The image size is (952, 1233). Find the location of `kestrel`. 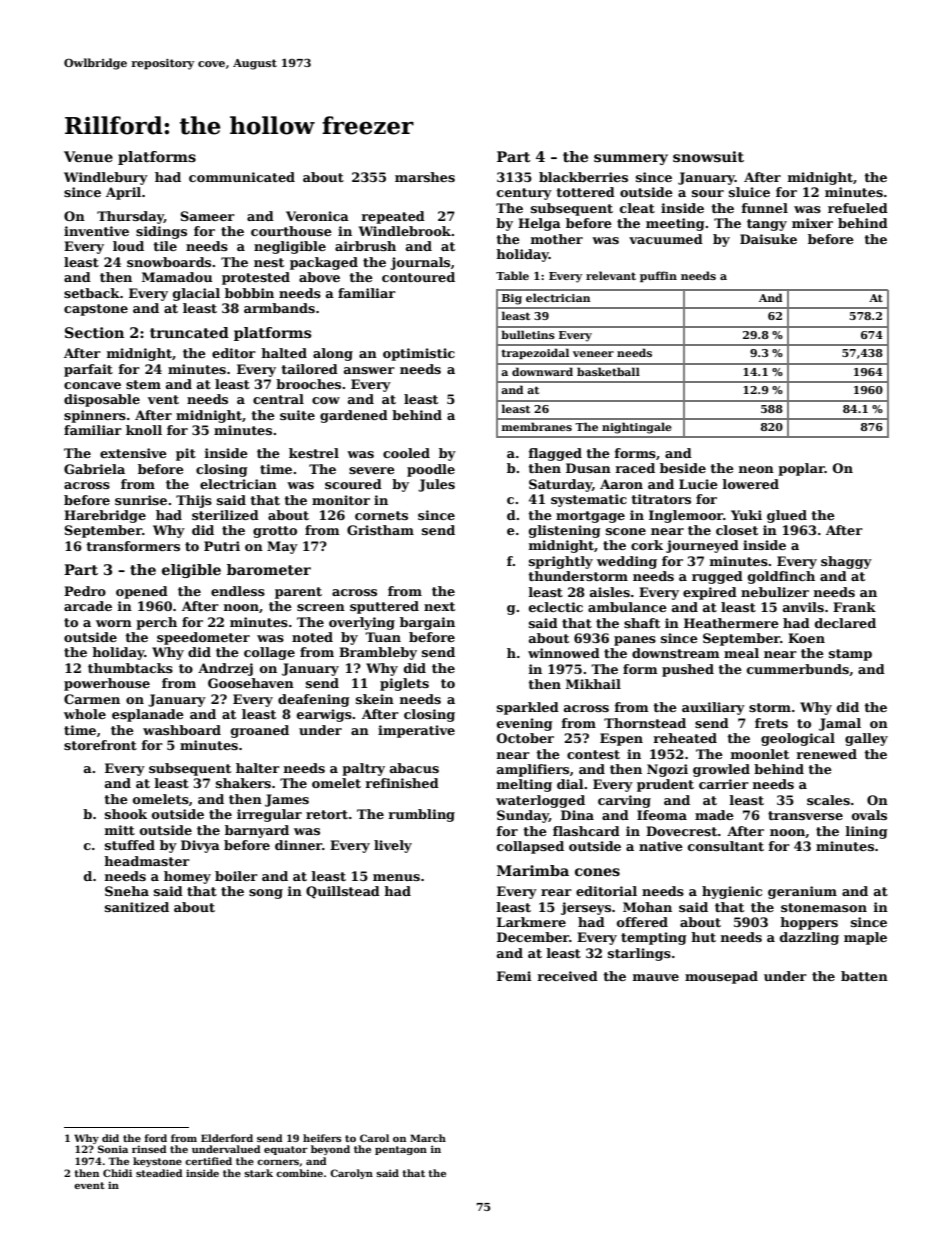

kestrel is located at coordinates (314, 453).
